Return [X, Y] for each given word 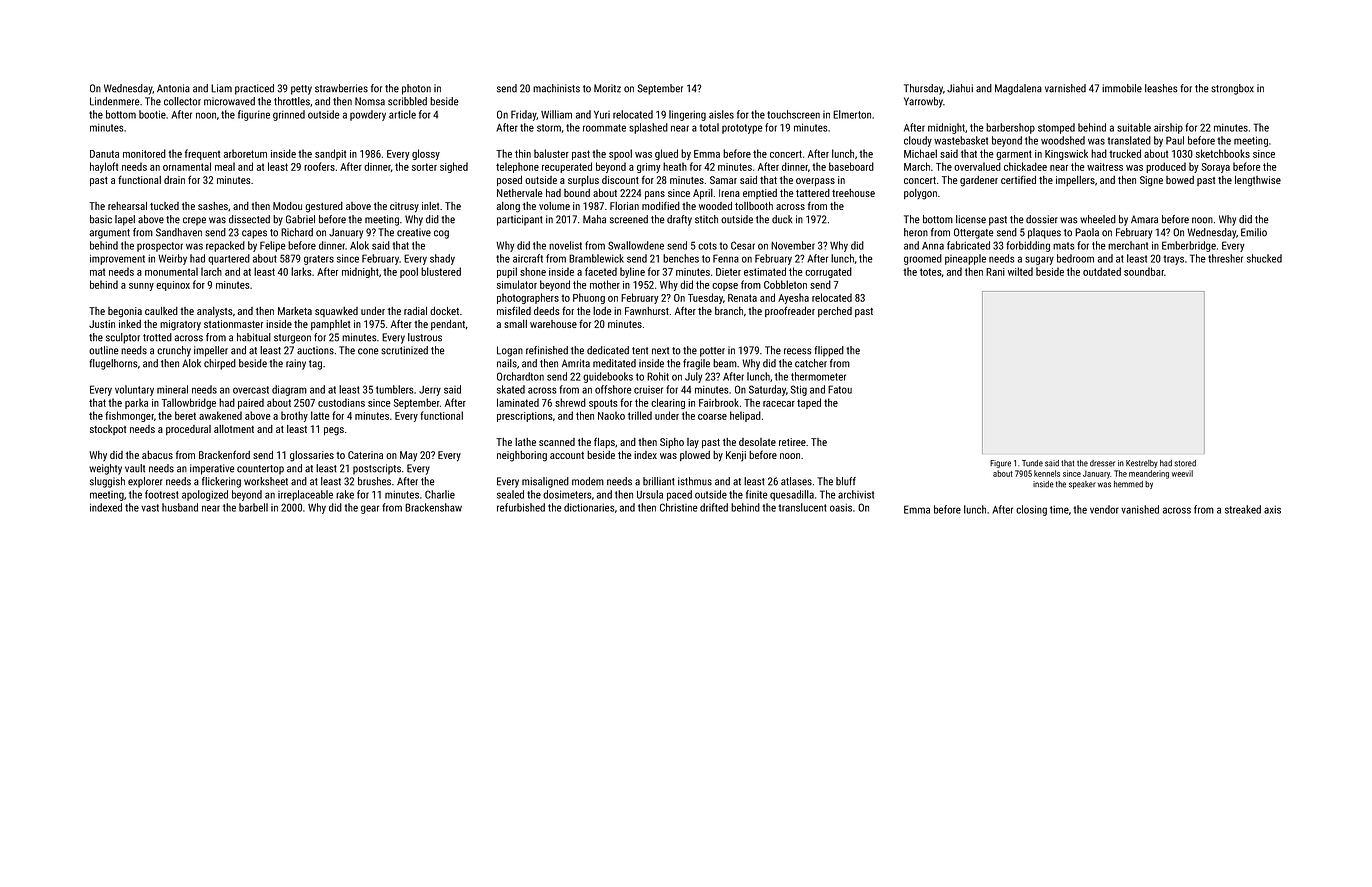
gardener [979, 181]
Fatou [840, 389]
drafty [679, 220]
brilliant [659, 481]
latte [320, 415]
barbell [253, 507]
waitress [1105, 167]
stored [1185, 463]
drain [174, 180]
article [402, 114]
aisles [721, 114]
